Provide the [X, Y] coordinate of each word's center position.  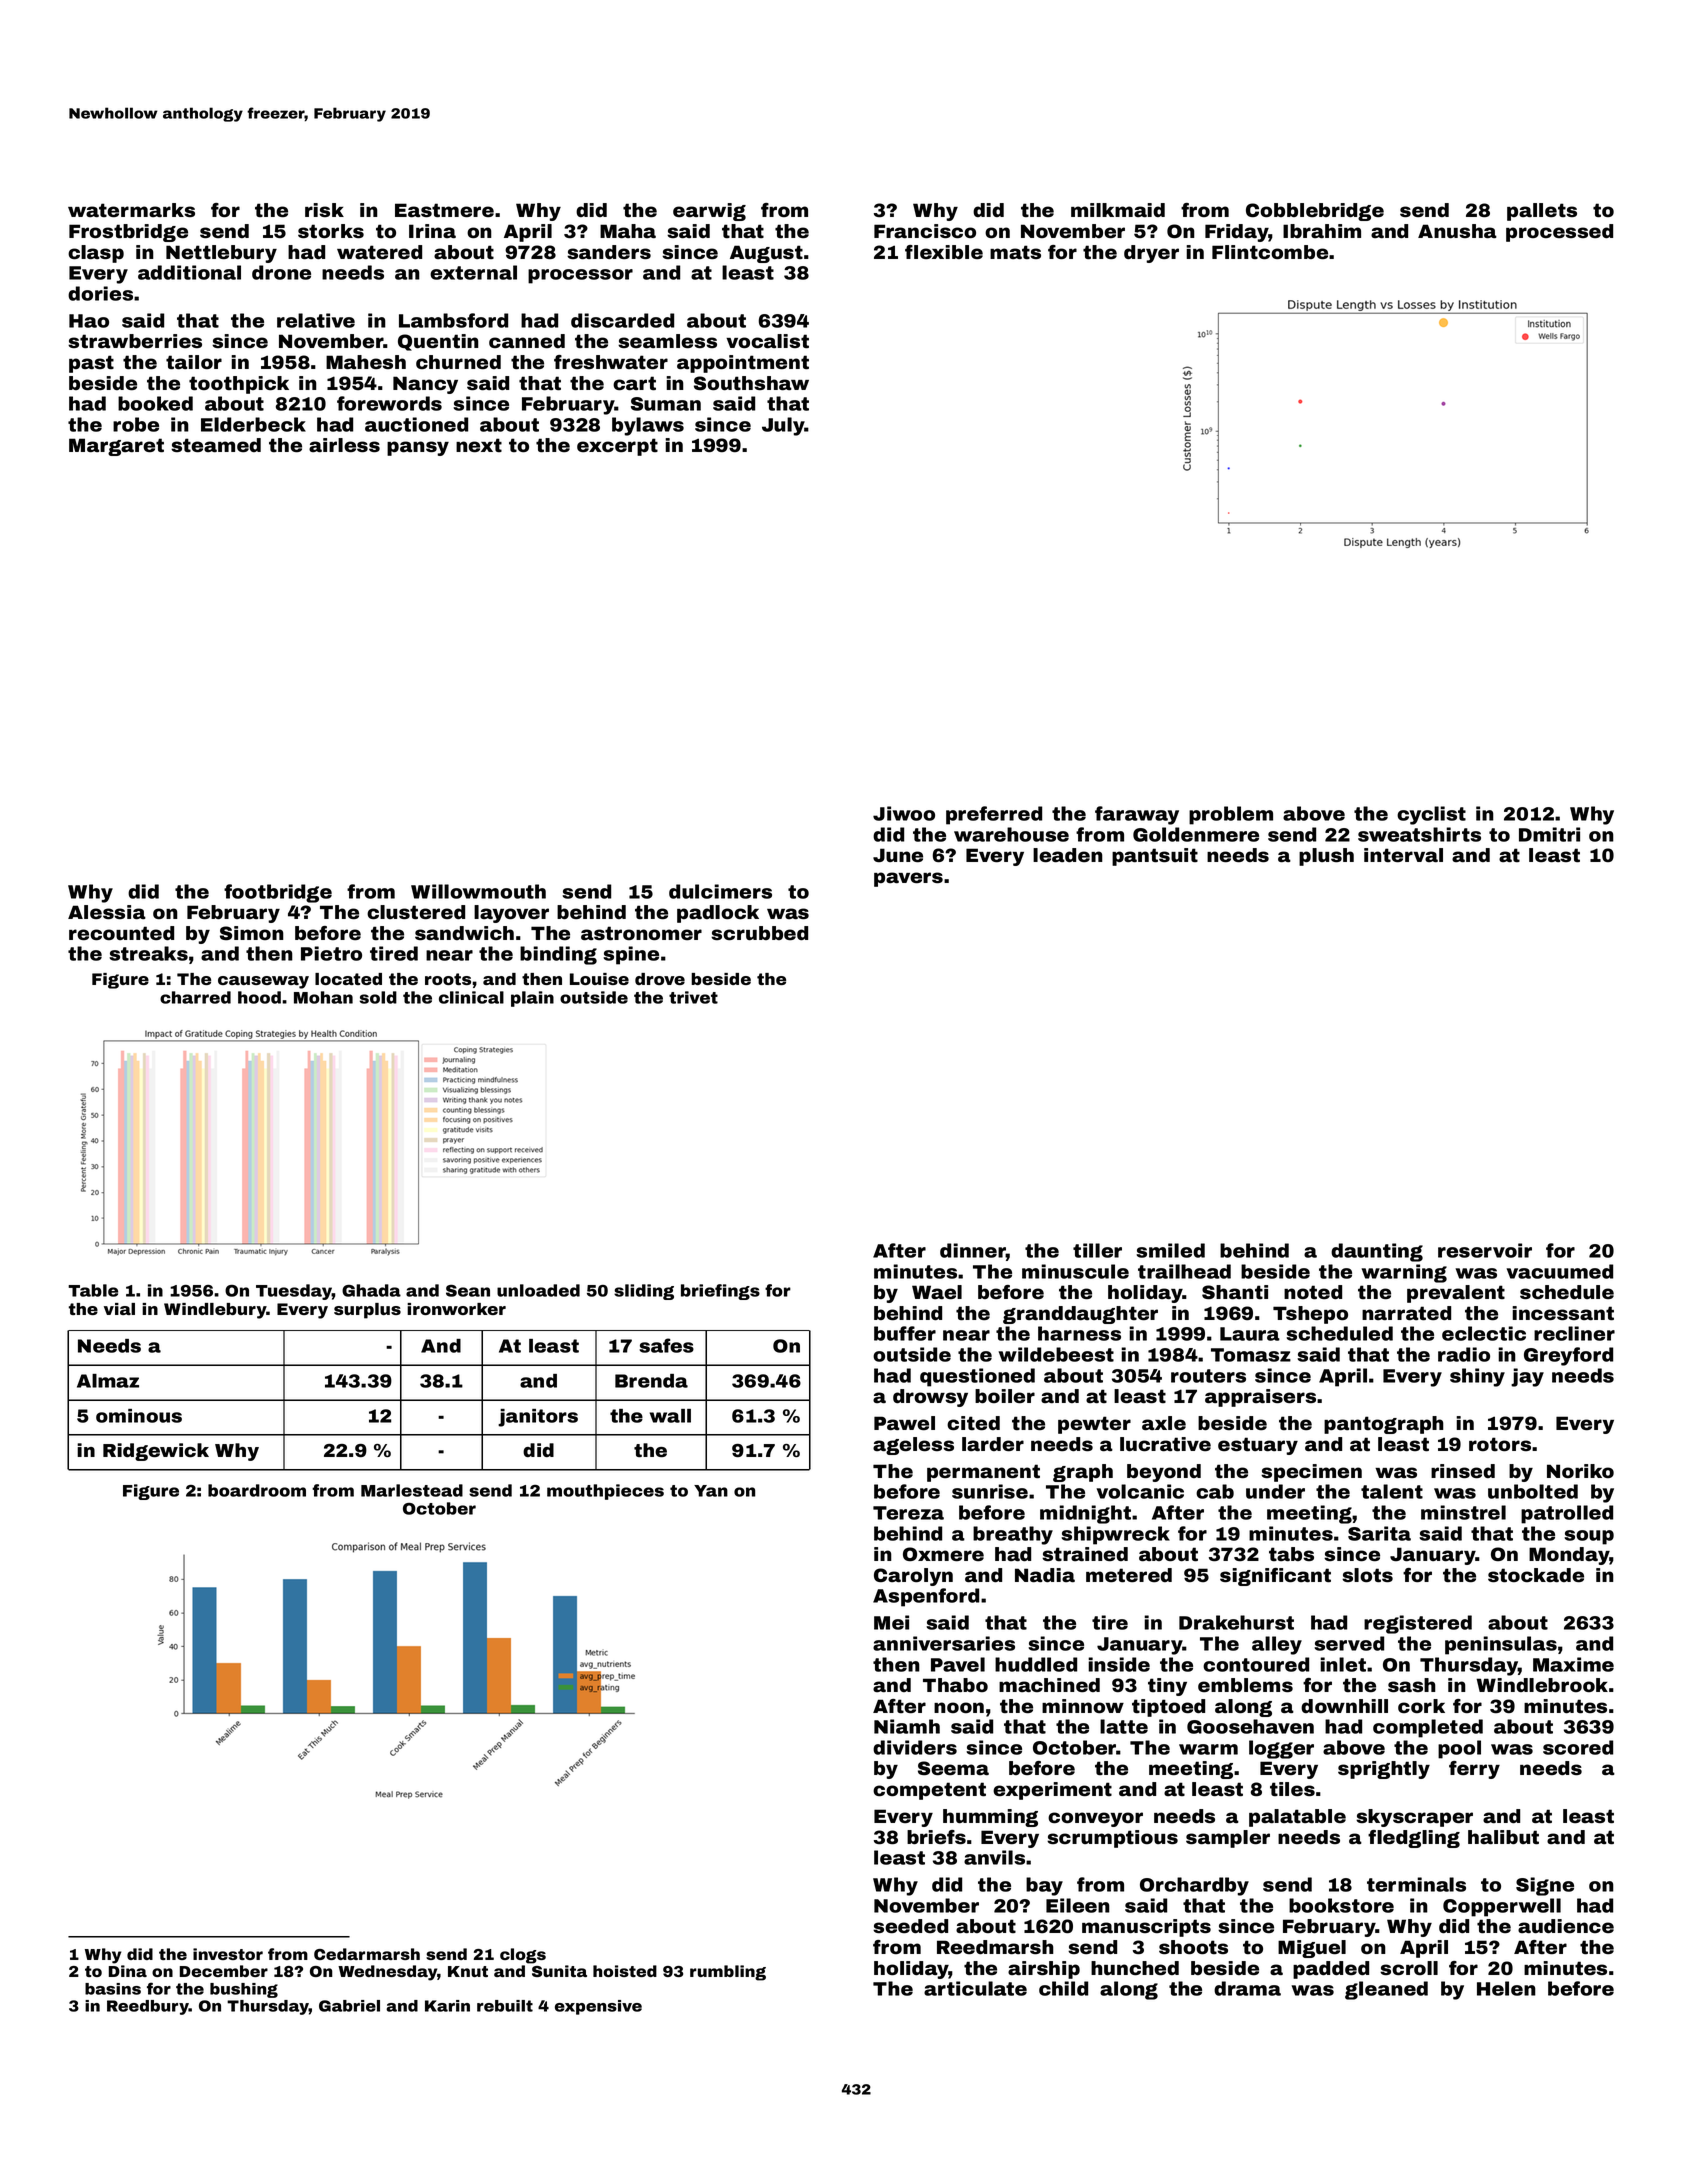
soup [1589, 1537]
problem [1231, 815]
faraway [1137, 815]
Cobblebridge [1315, 212]
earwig [709, 212]
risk [324, 210]
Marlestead [412, 1490]
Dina [128, 1971]
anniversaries [944, 1643]
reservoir [1485, 1250]
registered [1418, 1624]
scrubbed [759, 933]
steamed [216, 445]
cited [973, 1423]
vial [119, 1309]
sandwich [464, 933]
